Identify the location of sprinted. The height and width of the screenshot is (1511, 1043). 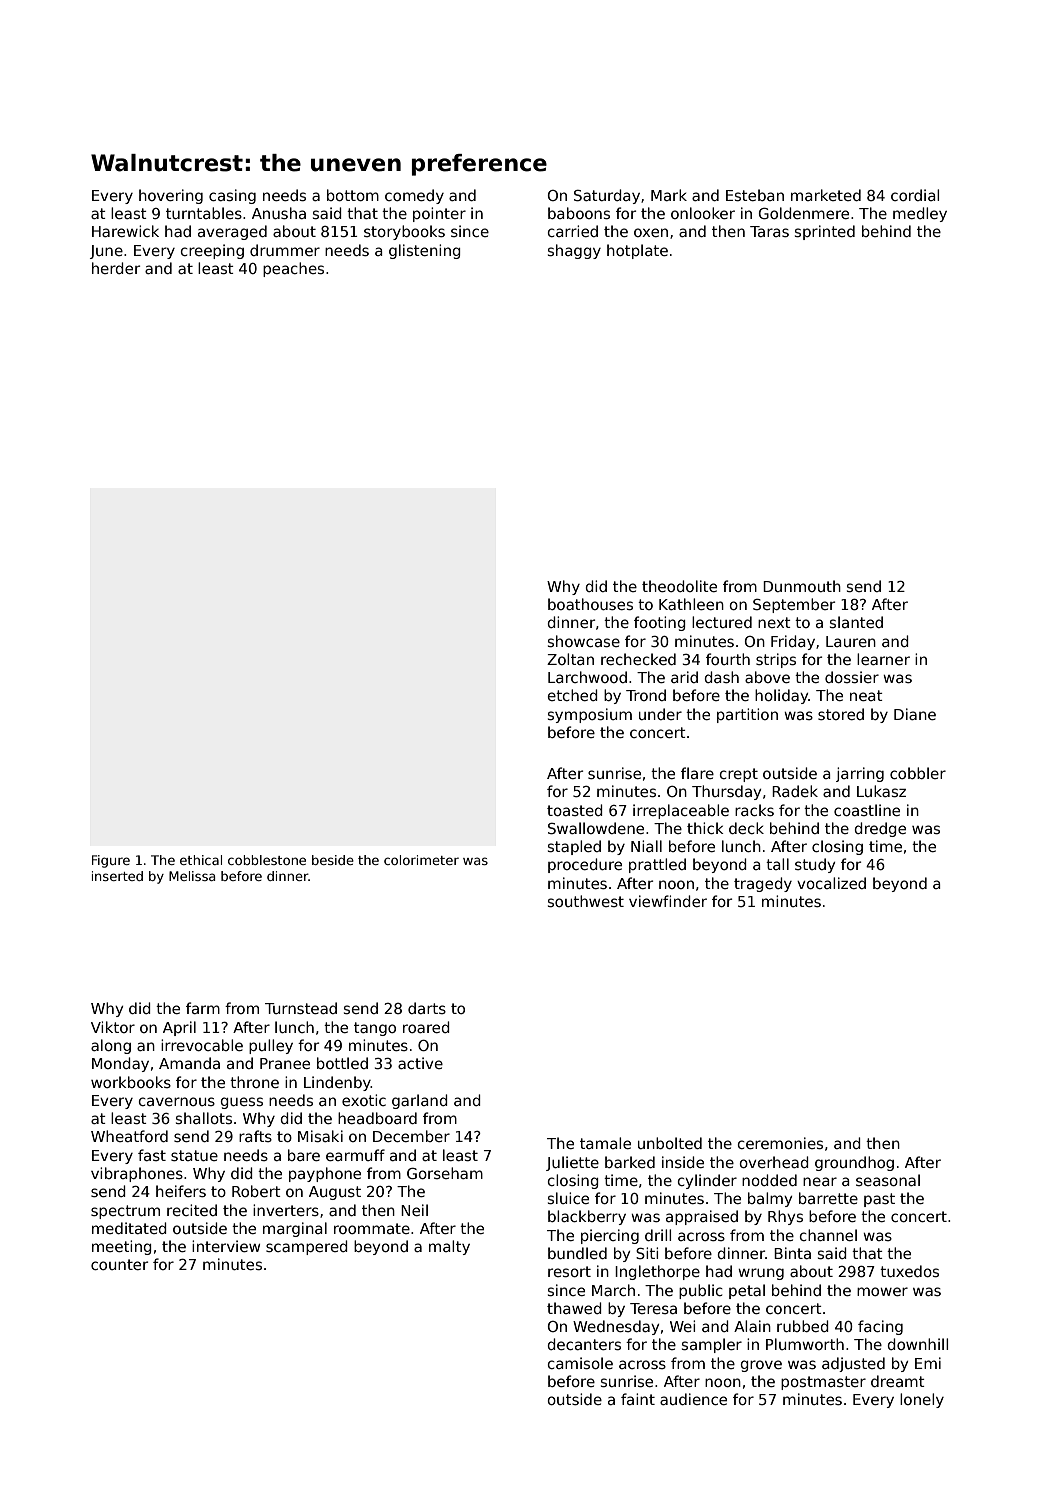
(825, 232).
